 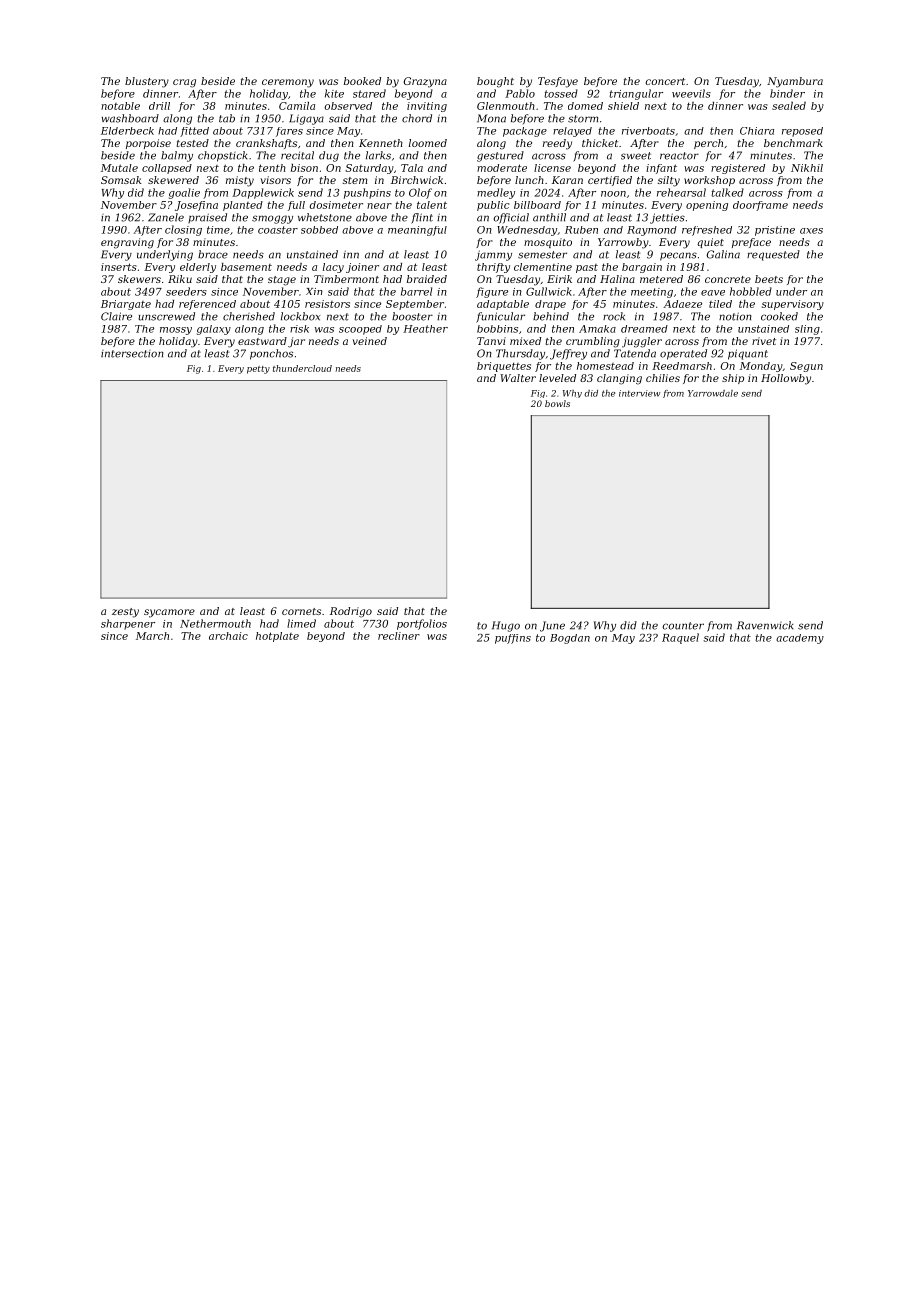 What do you see at coordinates (491, 118) in the screenshot?
I see `Mona` at bounding box center [491, 118].
